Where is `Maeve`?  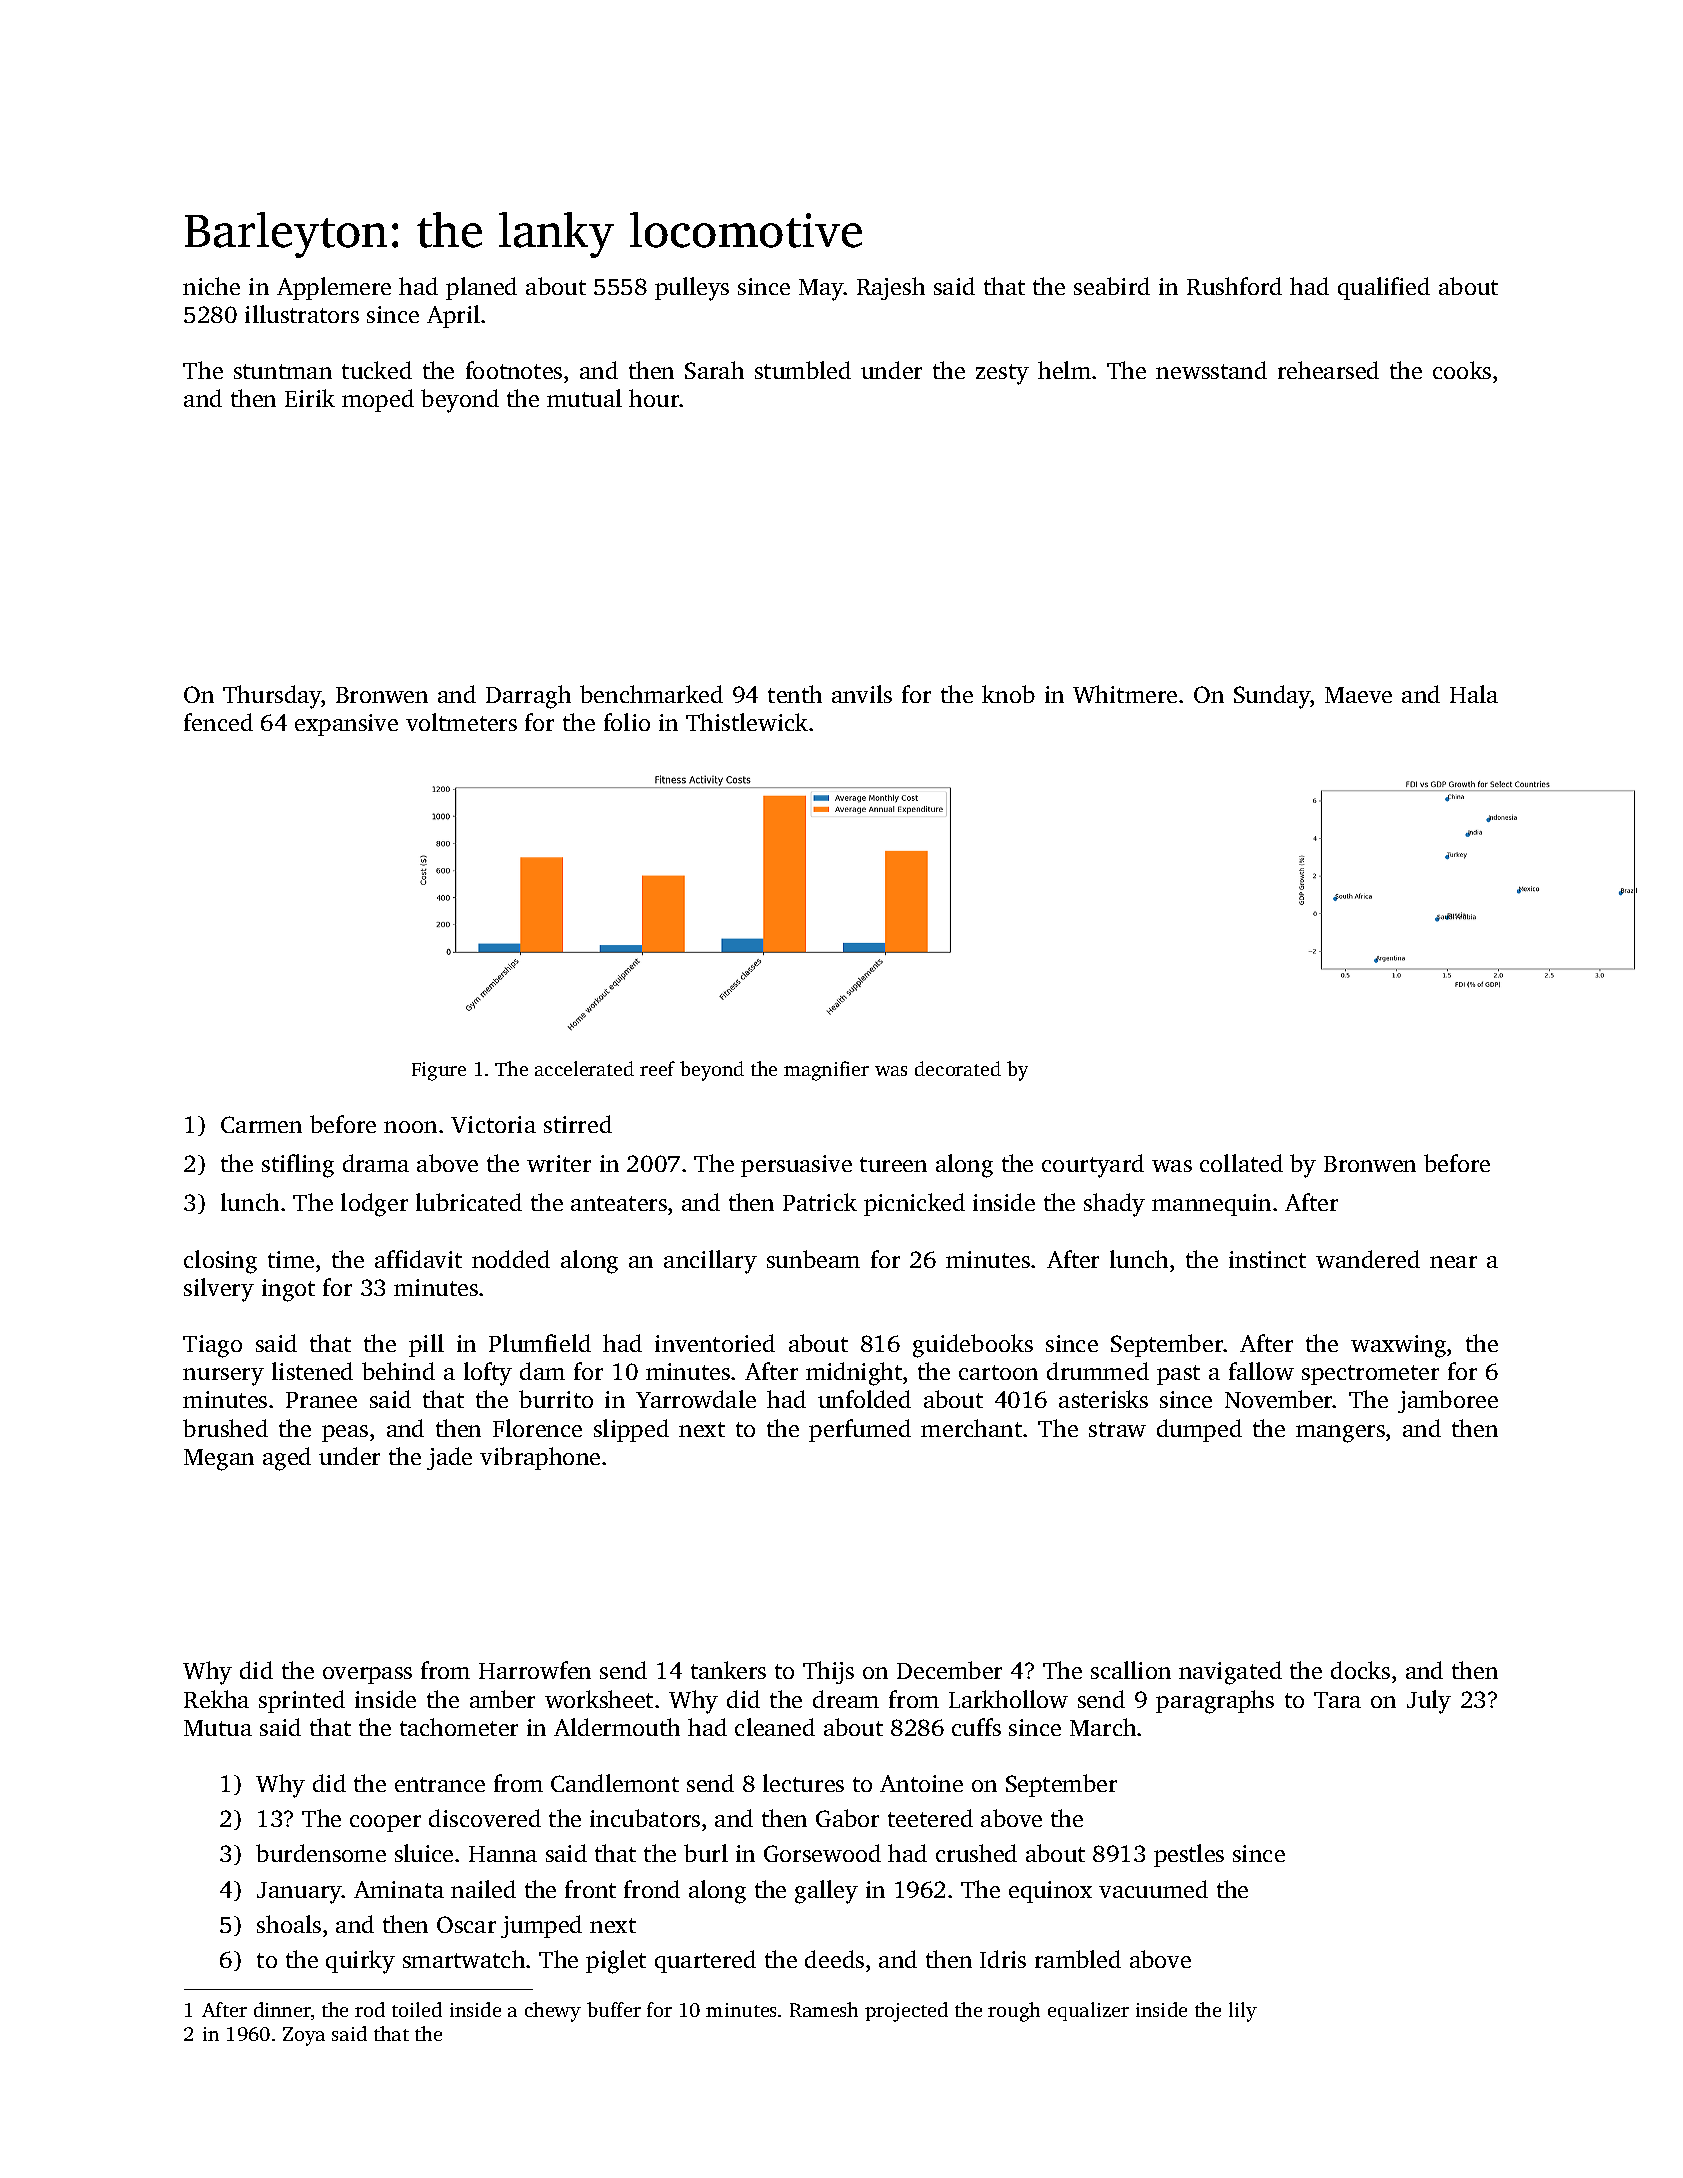
Maeve is located at coordinates (1358, 695).
